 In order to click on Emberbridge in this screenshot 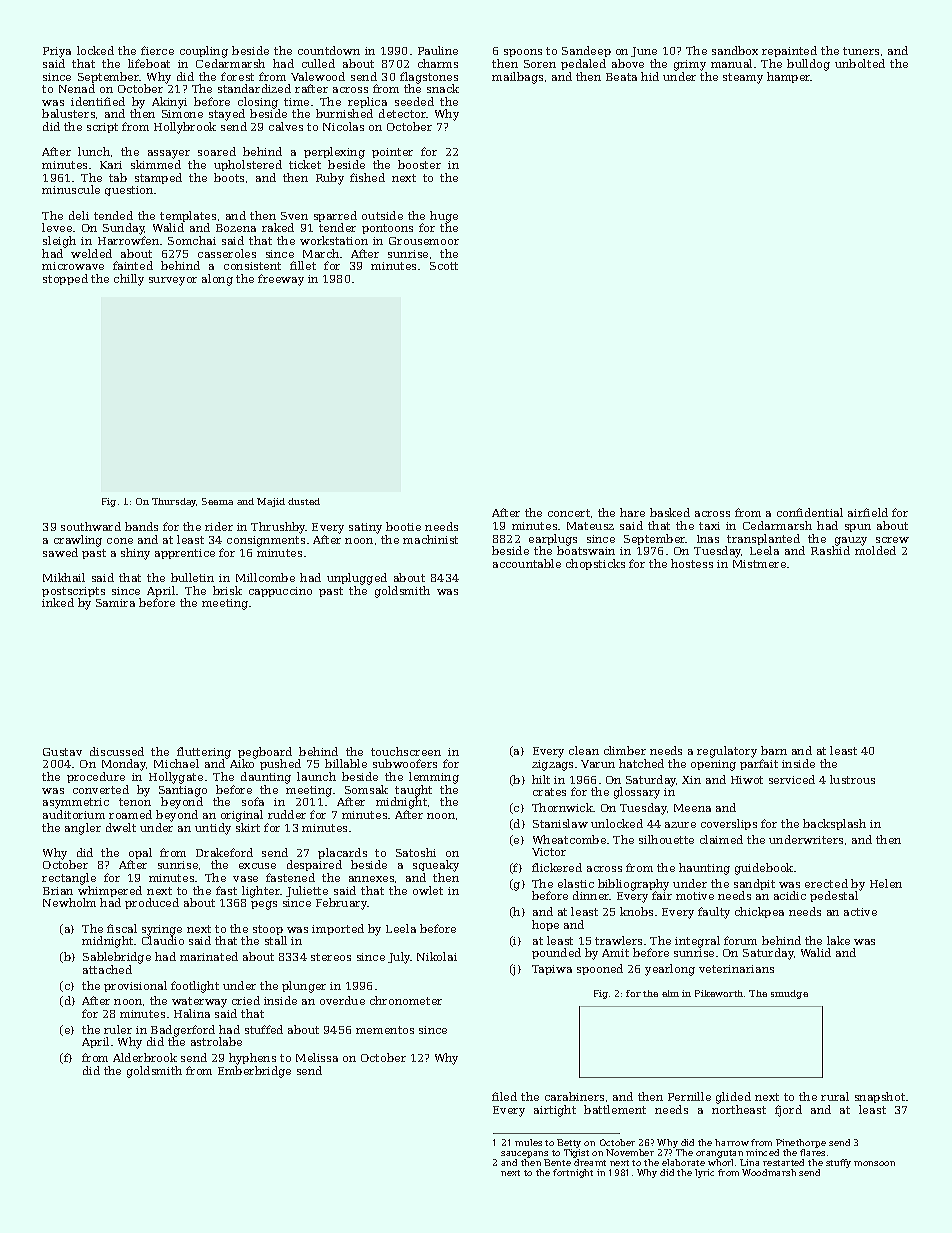, I will do `click(254, 1072)`.
